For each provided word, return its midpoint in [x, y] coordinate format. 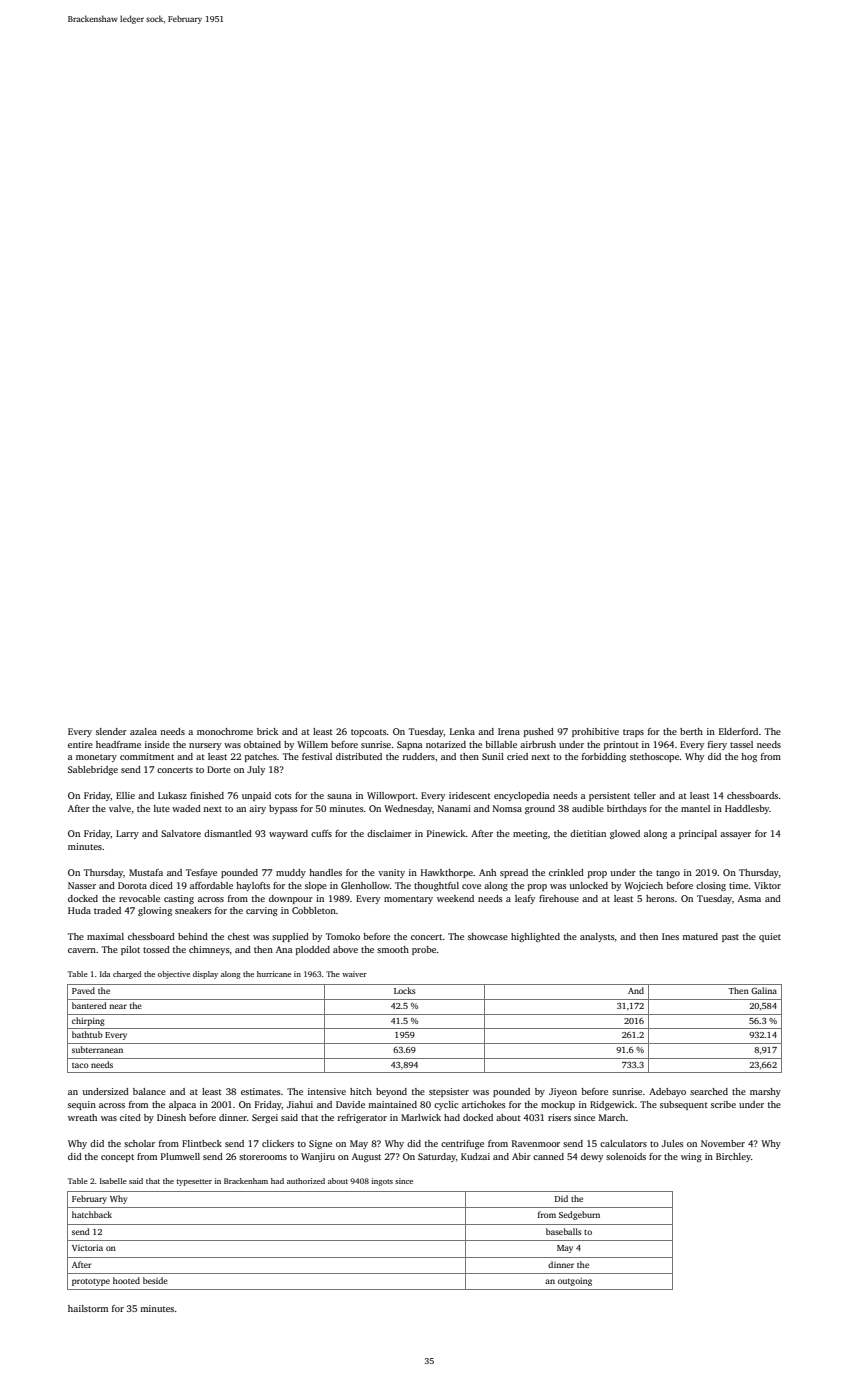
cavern [82, 950]
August [366, 1157]
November [723, 1143]
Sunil [493, 756]
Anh [487, 872]
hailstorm [88, 1308]
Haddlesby [747, 809]
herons [660, 898]
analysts [597, 937]
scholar [139, 1143]
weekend [455, 898]
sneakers [193, 910]
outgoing [575, 1281]
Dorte [219, 769]
